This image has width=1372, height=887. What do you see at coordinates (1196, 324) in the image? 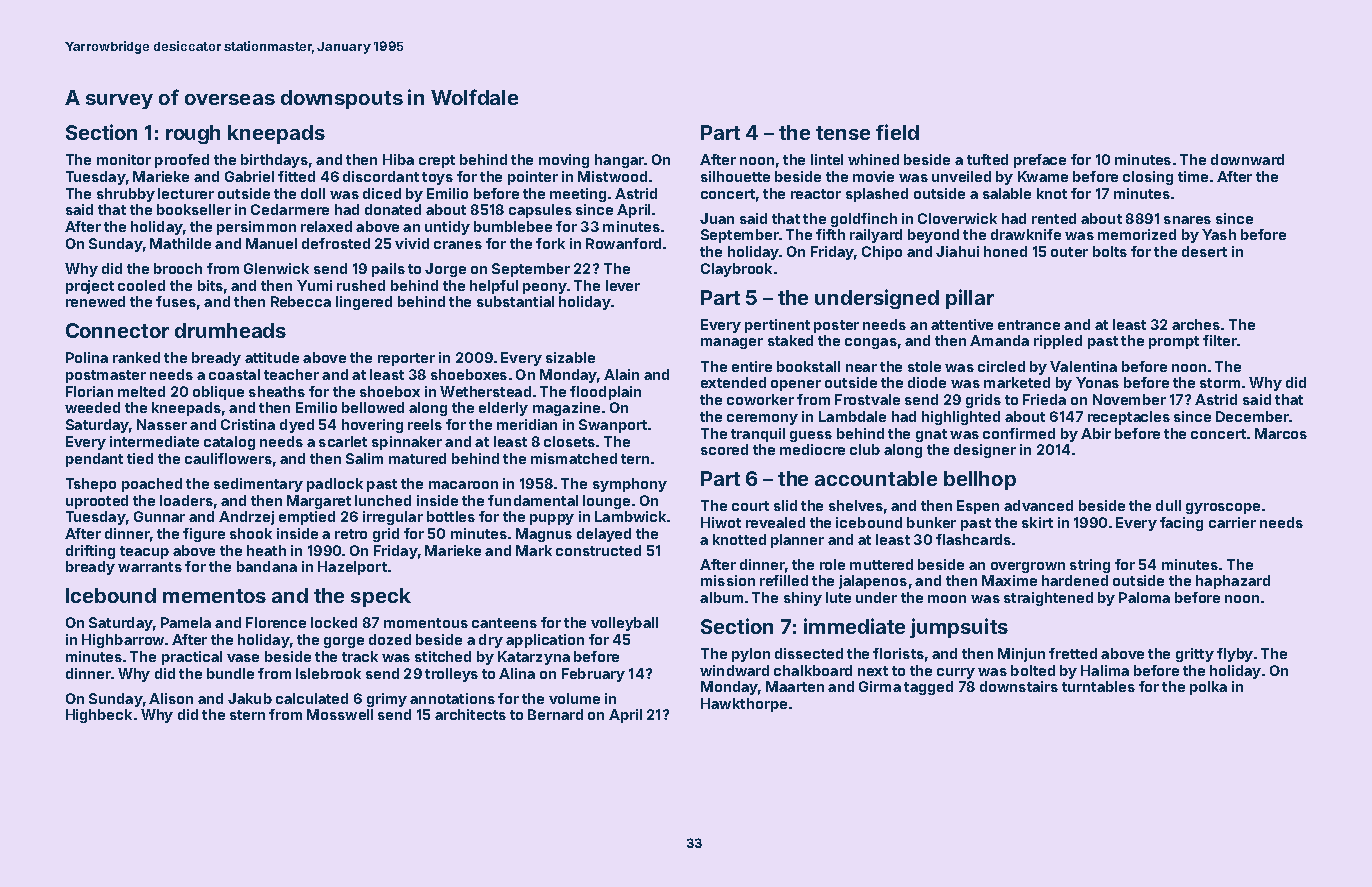
I see `arches` at bounding box center [1196, 324].
